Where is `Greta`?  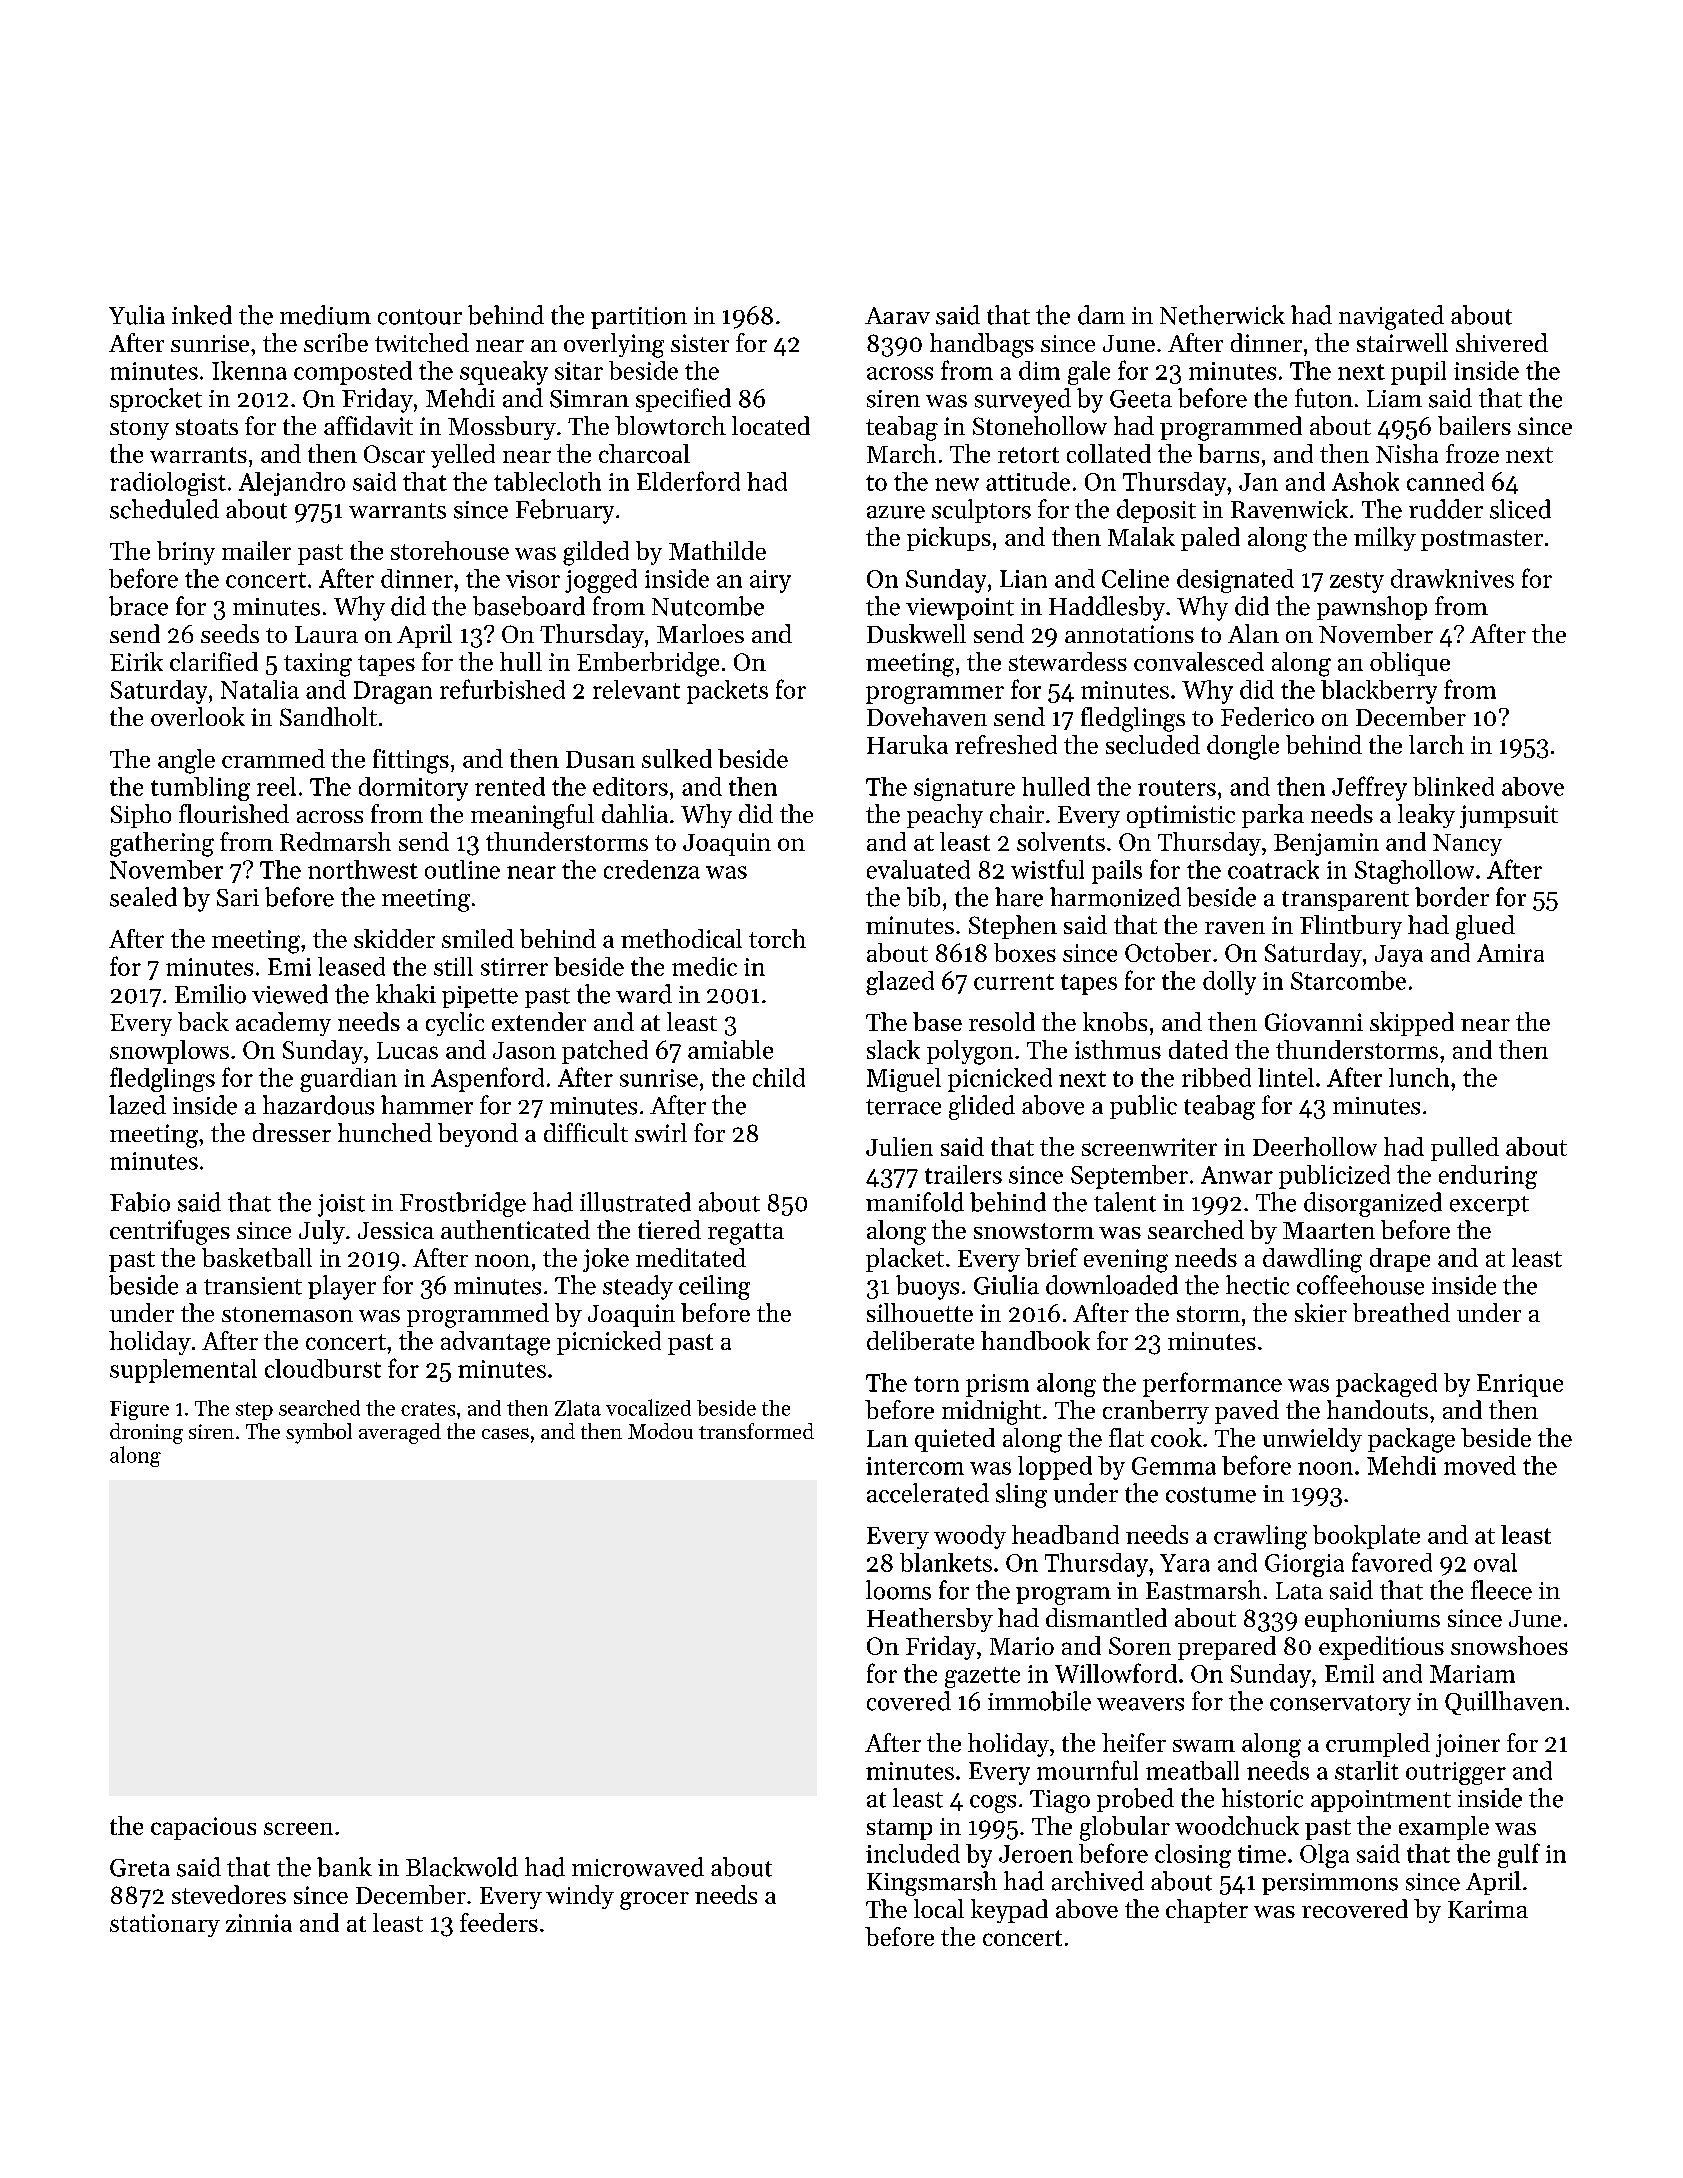
Greta is located at coordinates (140, 1868).
